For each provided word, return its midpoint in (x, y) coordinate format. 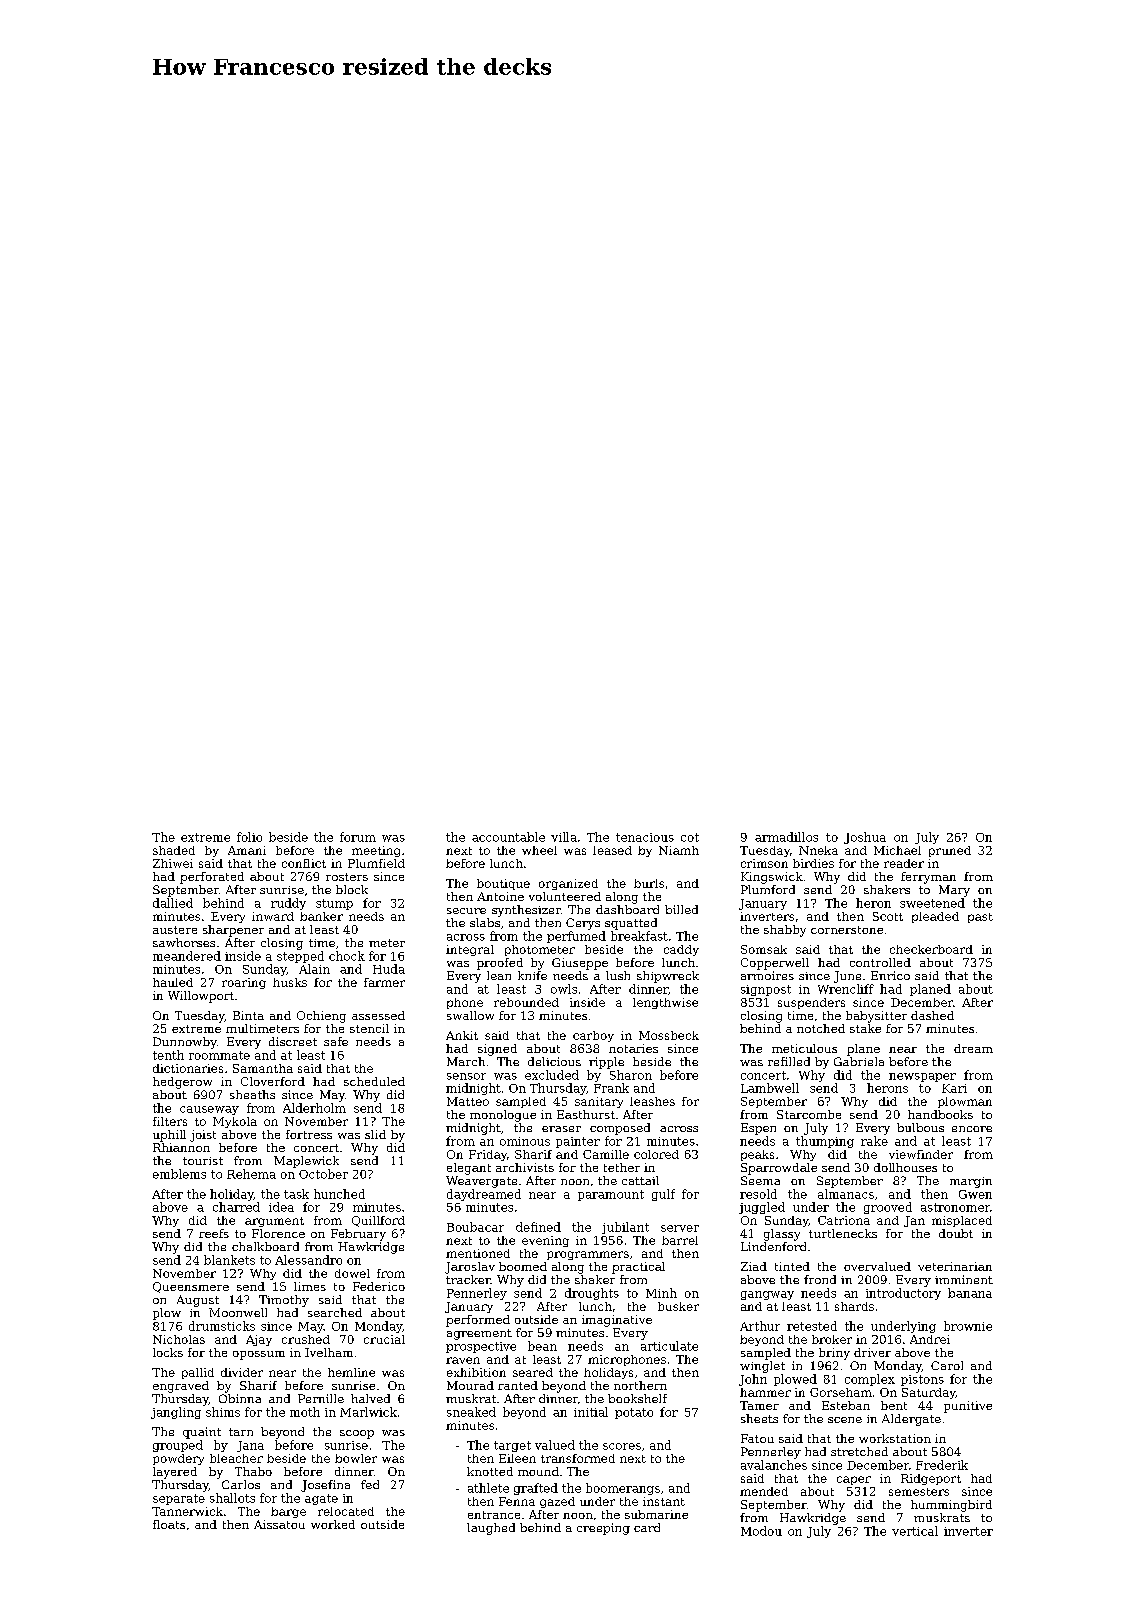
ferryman (928, 878)
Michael (897, 850)
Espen (758, 1129)
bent (894, 1405)
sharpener (233, 931)
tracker (468, 1279)
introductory (903, 1294)
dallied (173, 903)
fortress (309, 1134)
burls (649, 883)
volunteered (565, 896)
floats (169, 1524)
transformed (578, 1458)
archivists (525, 1167)
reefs (214, 1233)
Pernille (321, 1398)
